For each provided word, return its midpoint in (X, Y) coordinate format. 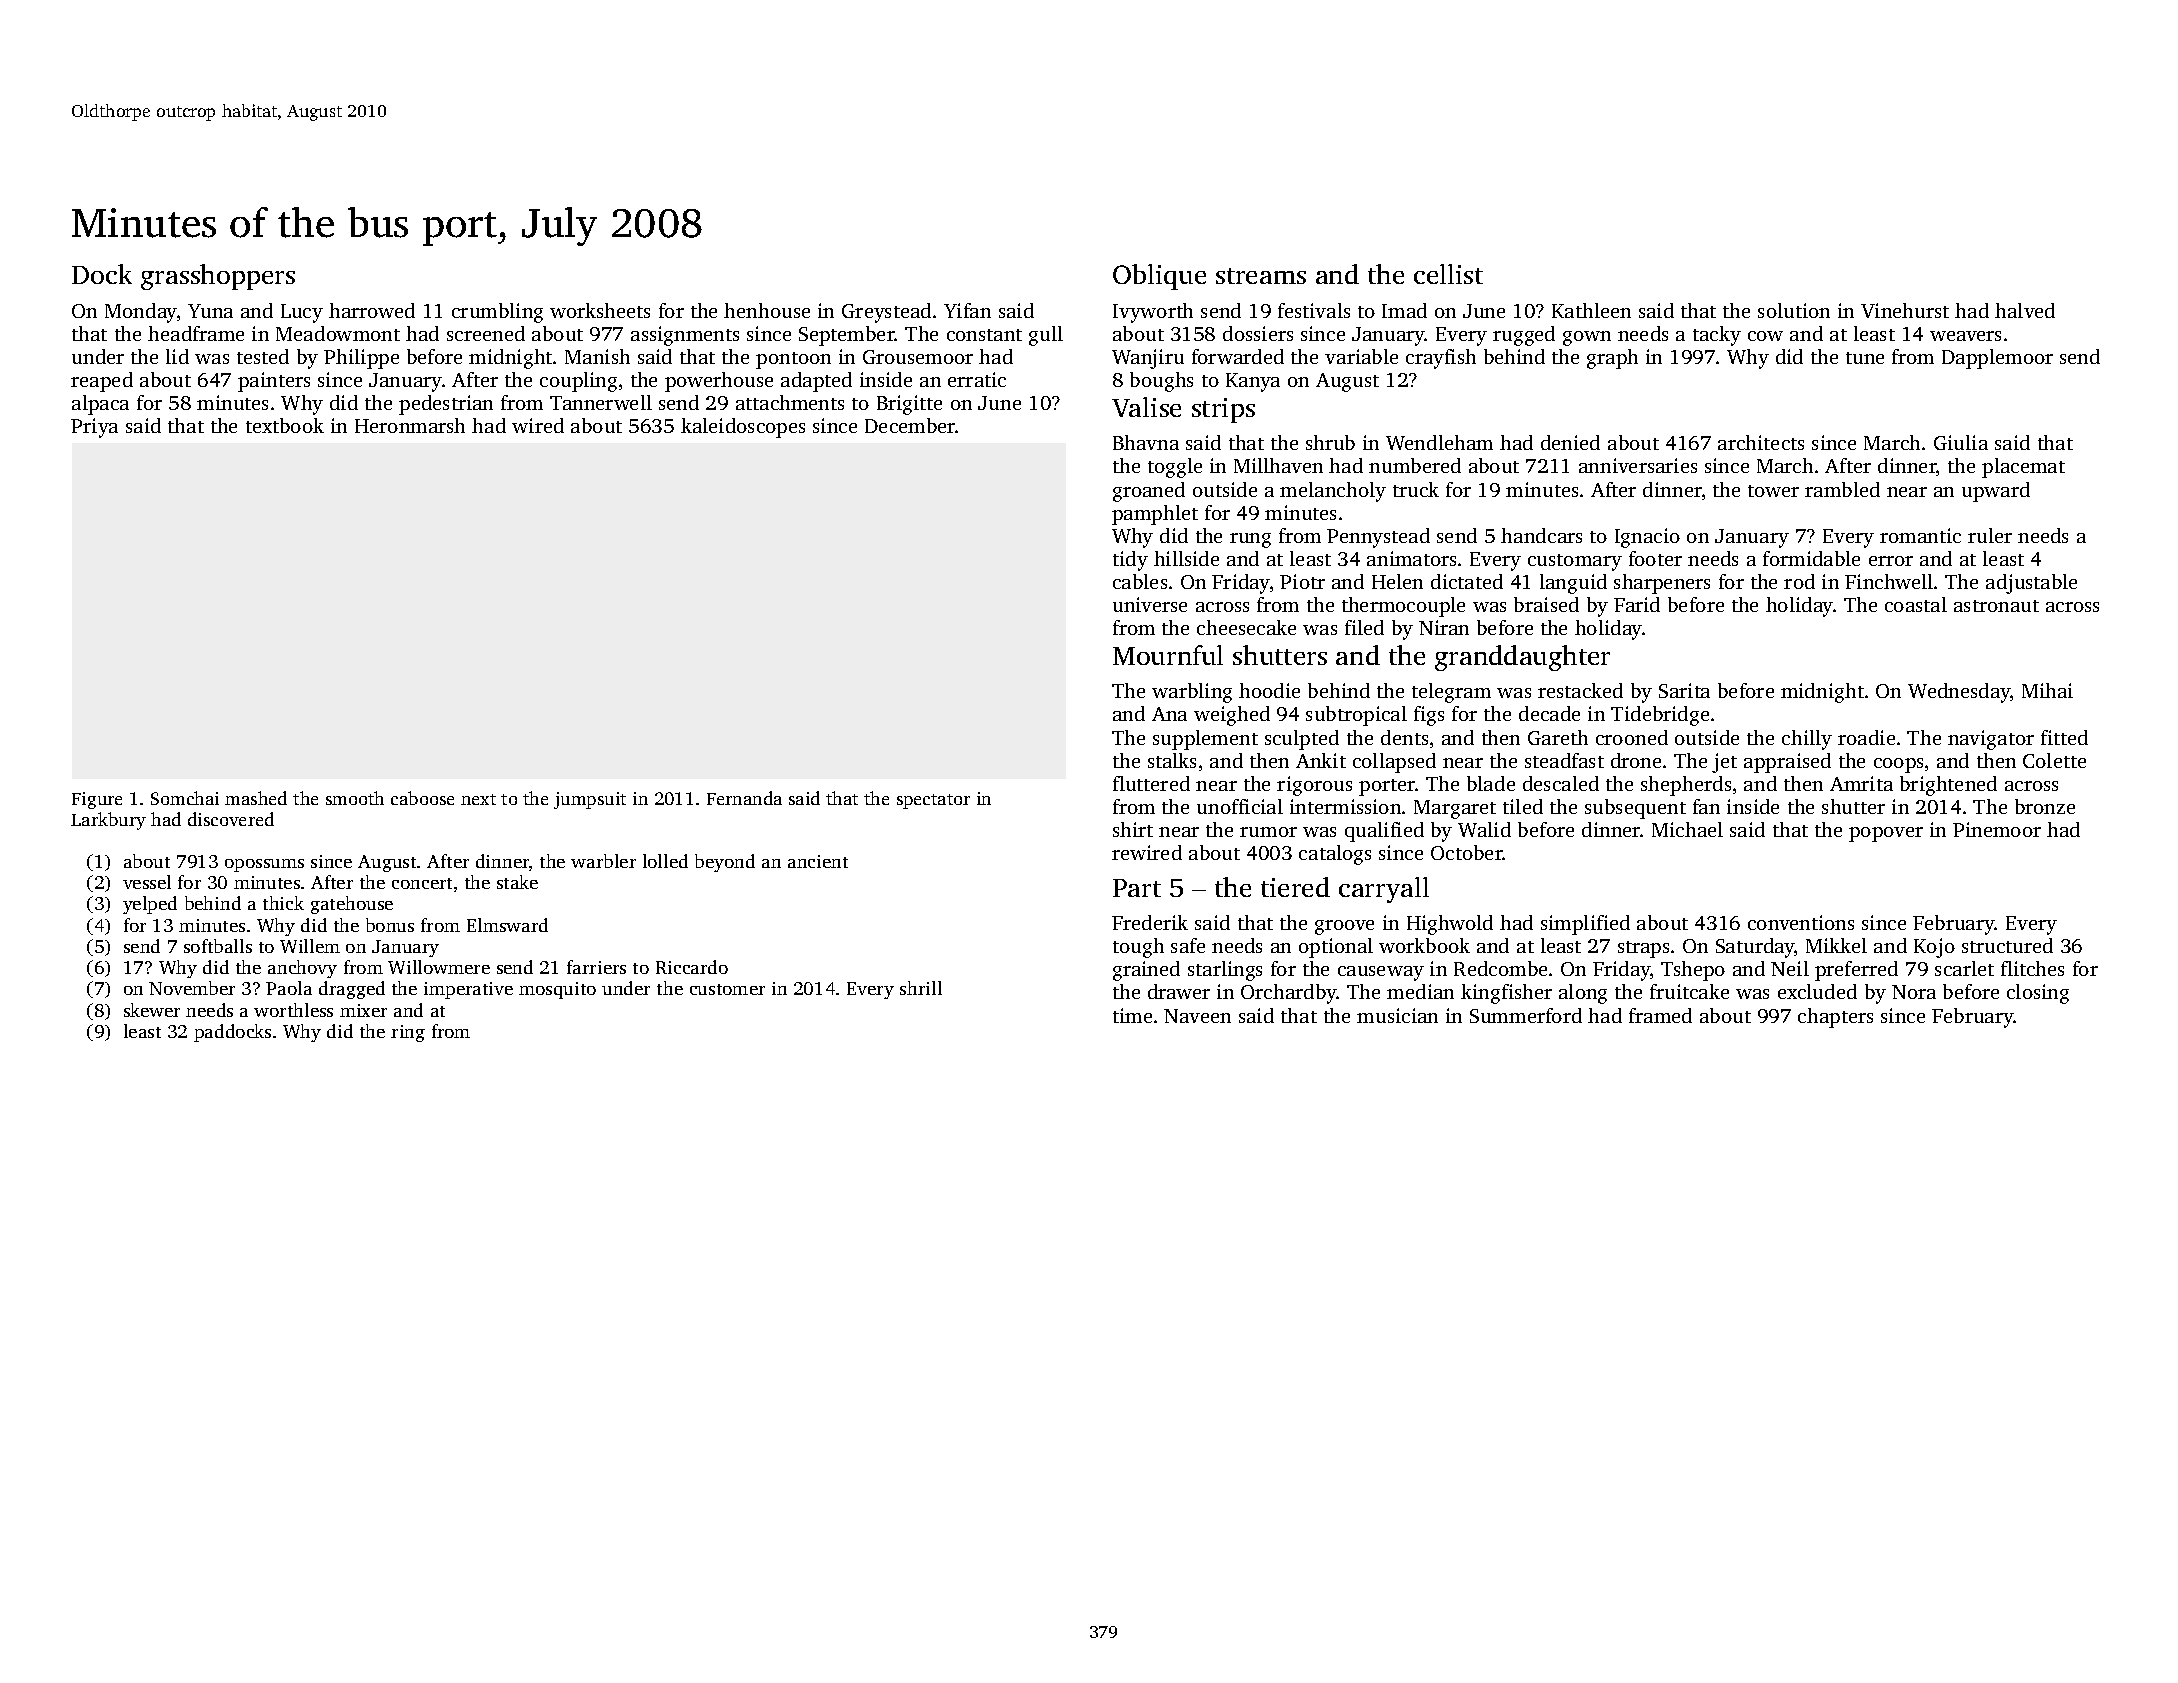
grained (1146, 971)
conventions (1801, 922)
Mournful (1168, 655)
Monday (141, 313)
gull (1046, 336)
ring (408, 1033)
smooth (355, 798)
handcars (1541, 535)
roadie (1866, 737)
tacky (1717, 336)
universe (1150, 604)
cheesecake (1246, 627)
